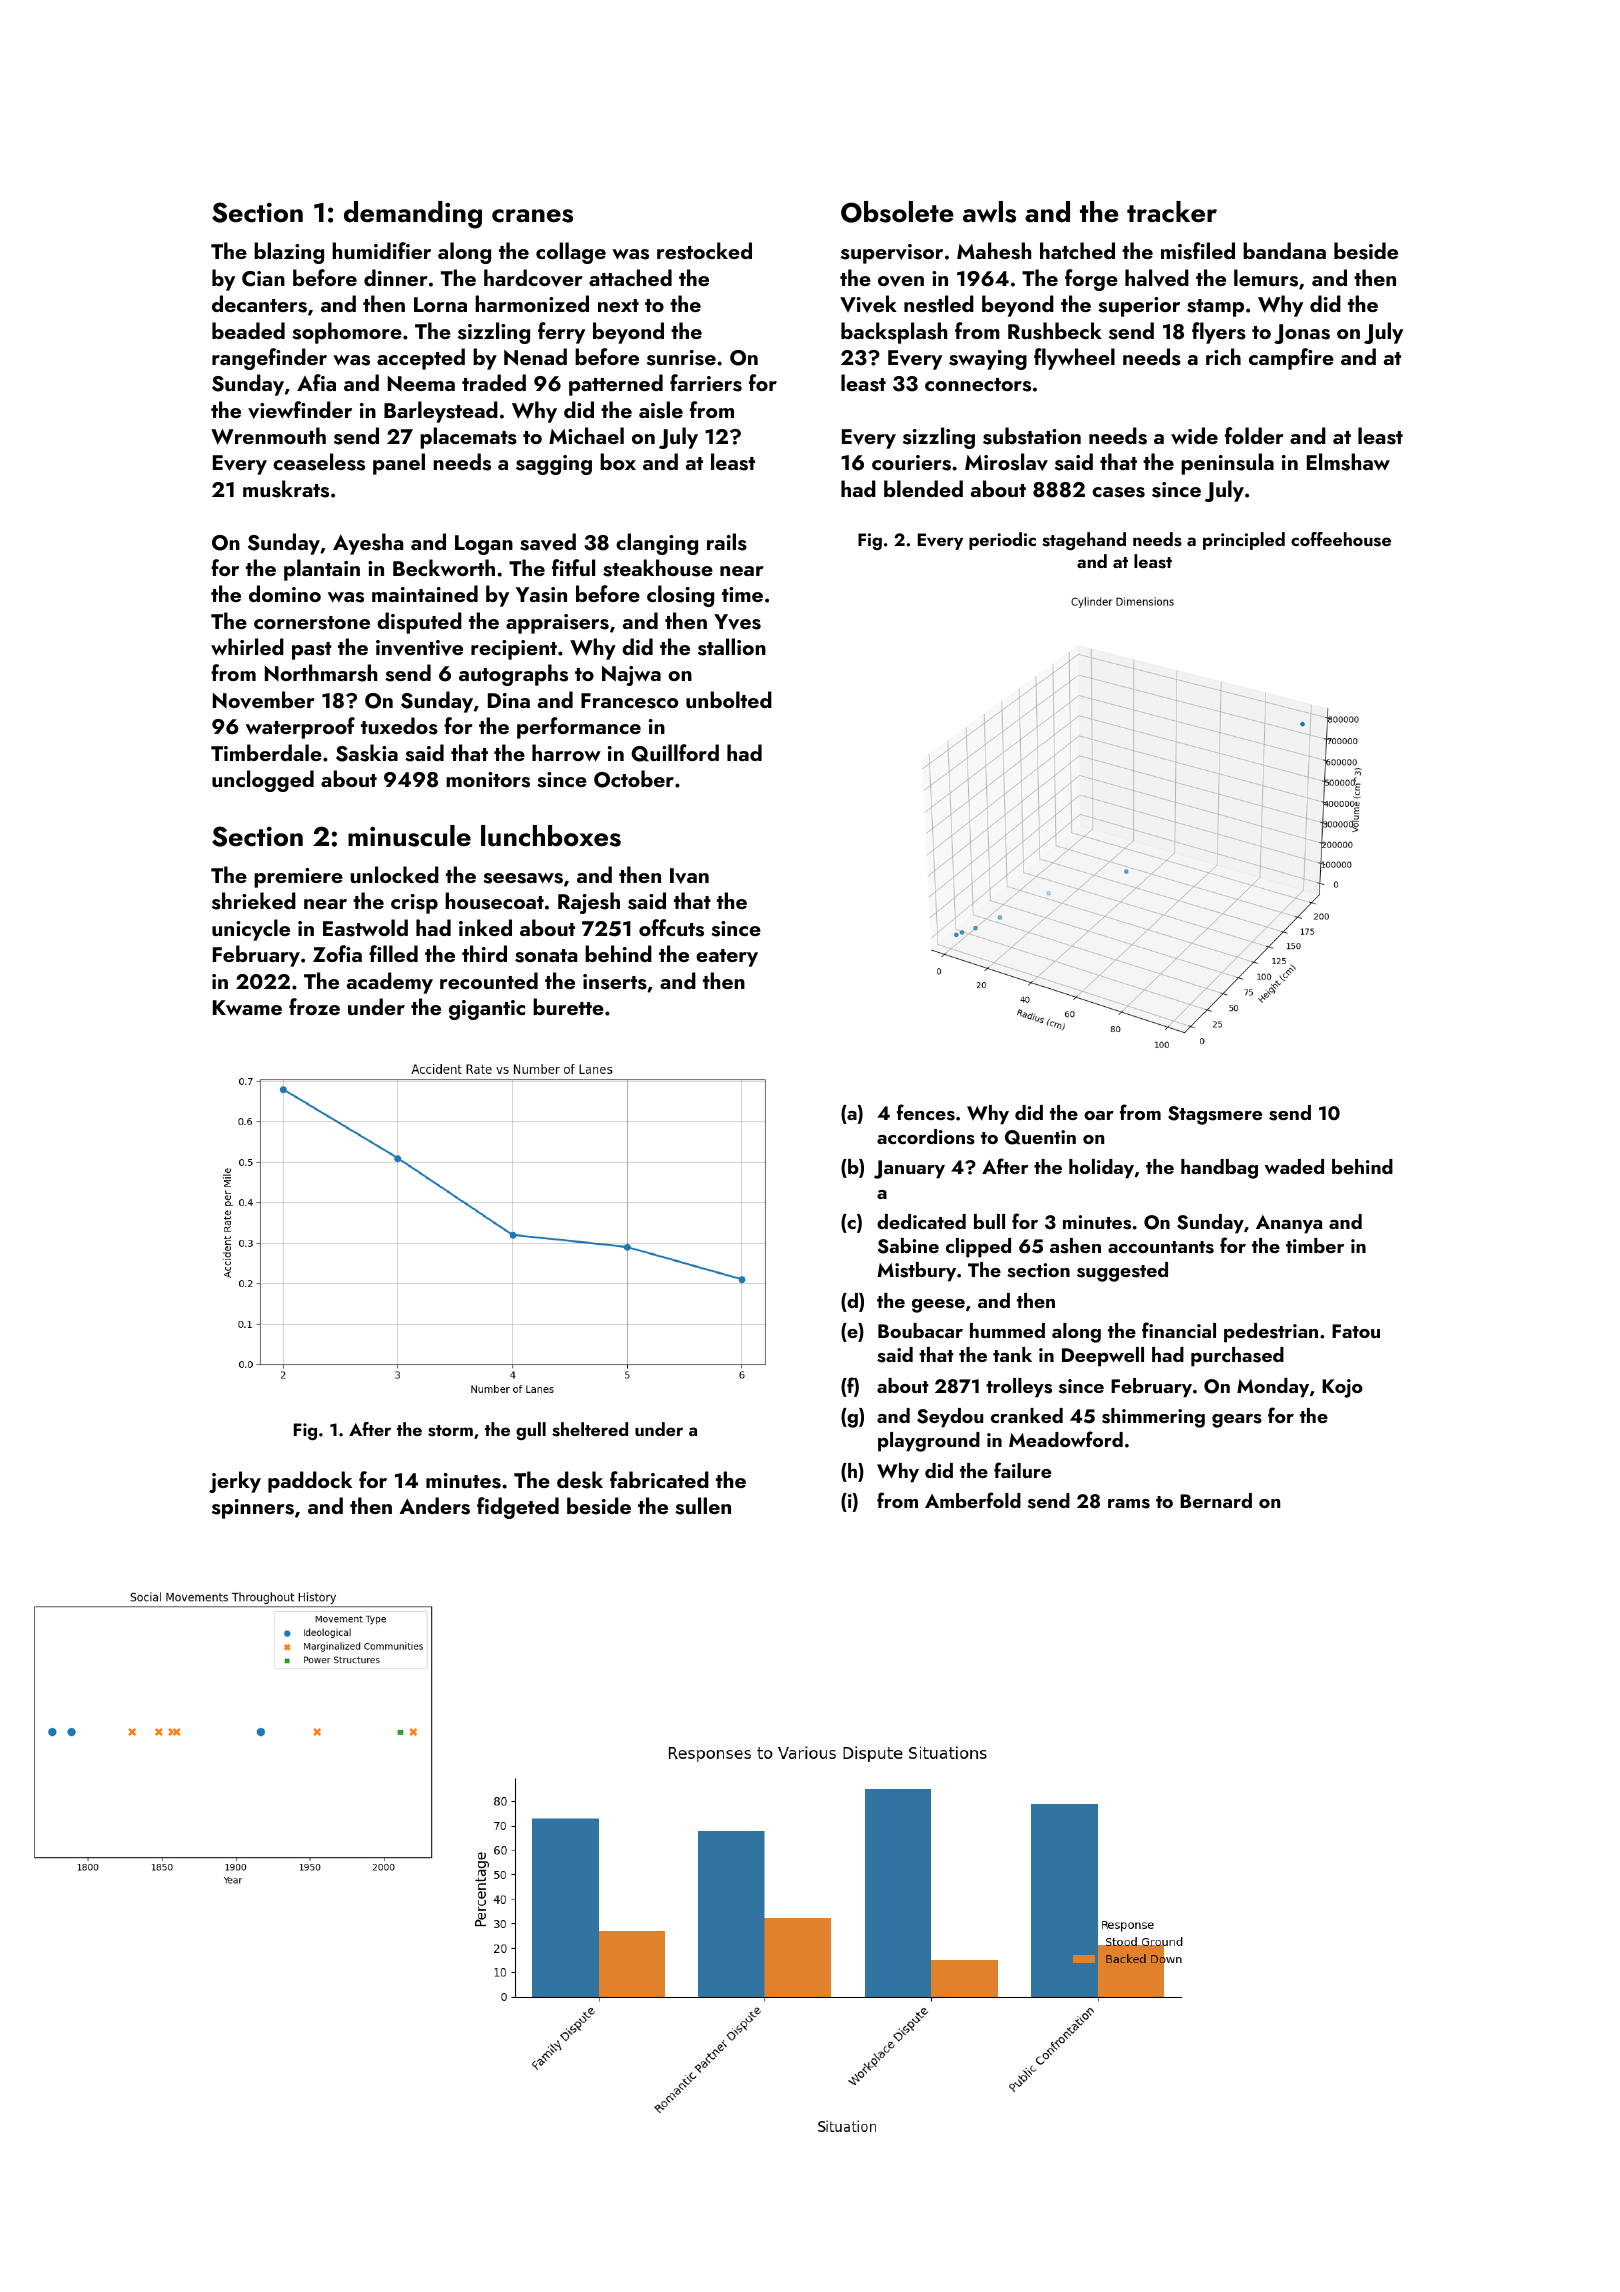  I want to click on froze, so click(314, 1006).
